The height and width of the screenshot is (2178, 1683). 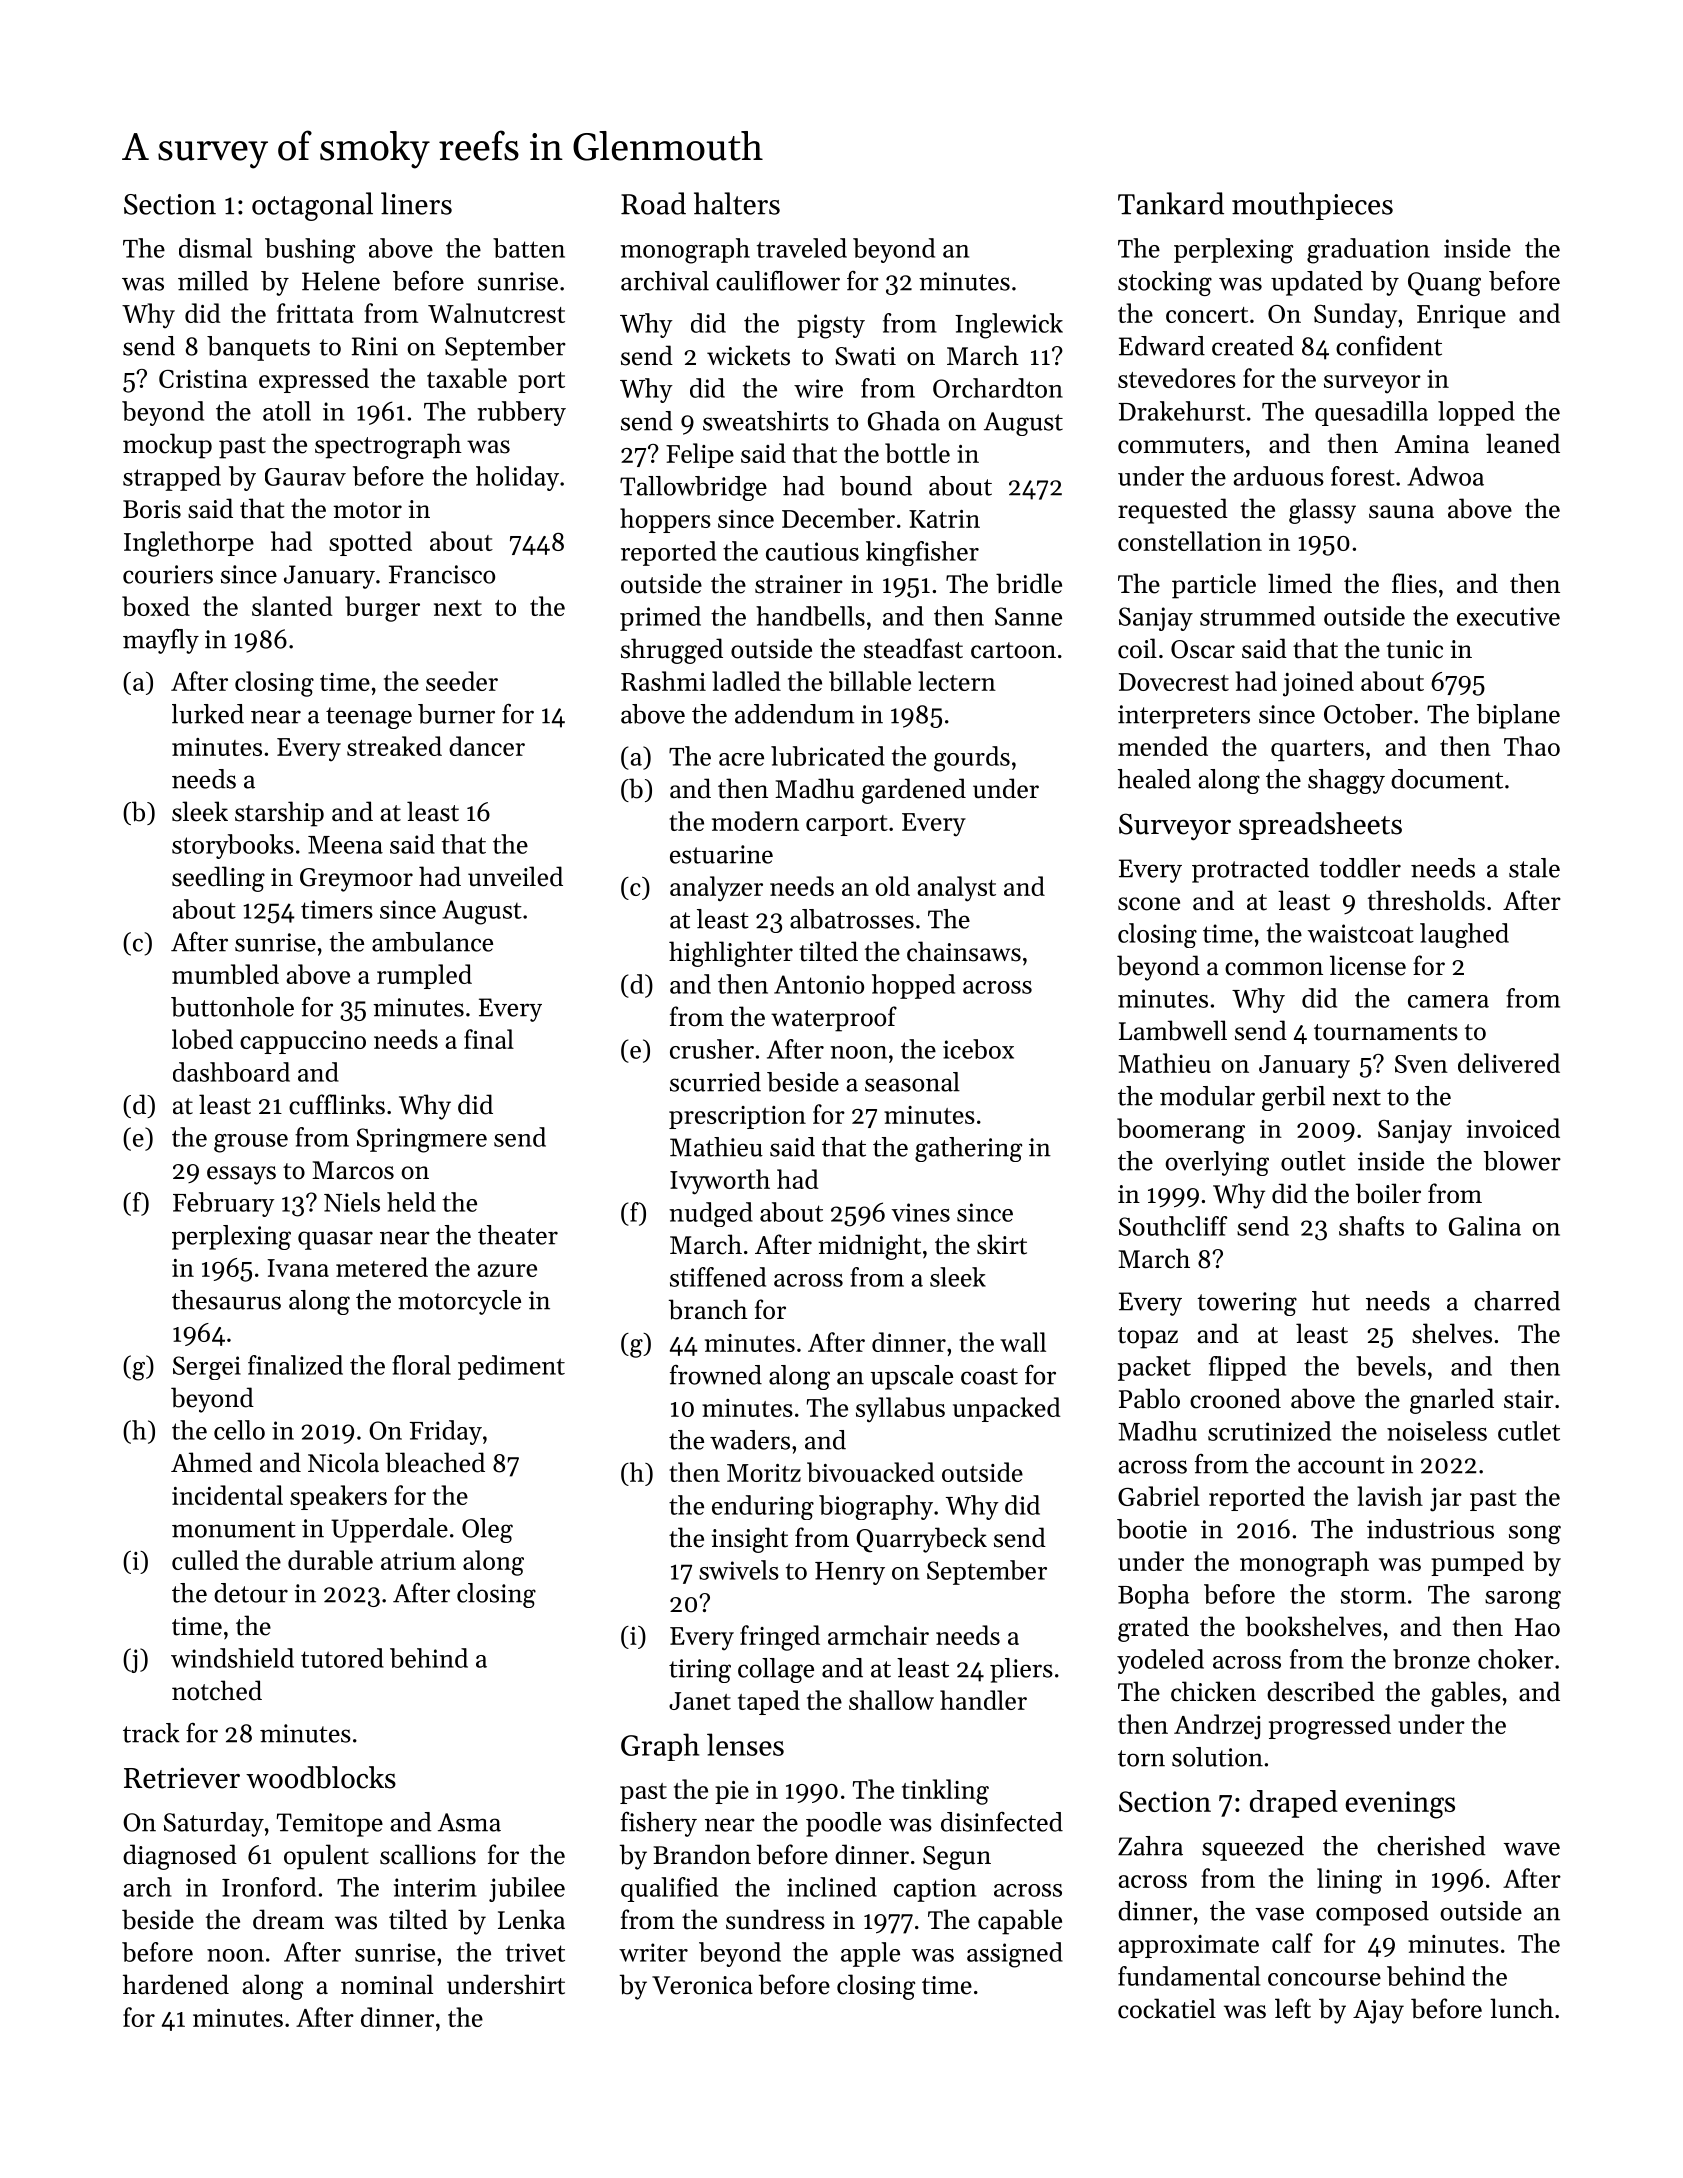 What do you see at coordinates (716, 888) in the screenshot?
I see `analyzer` at bounding box center [716, 888].
